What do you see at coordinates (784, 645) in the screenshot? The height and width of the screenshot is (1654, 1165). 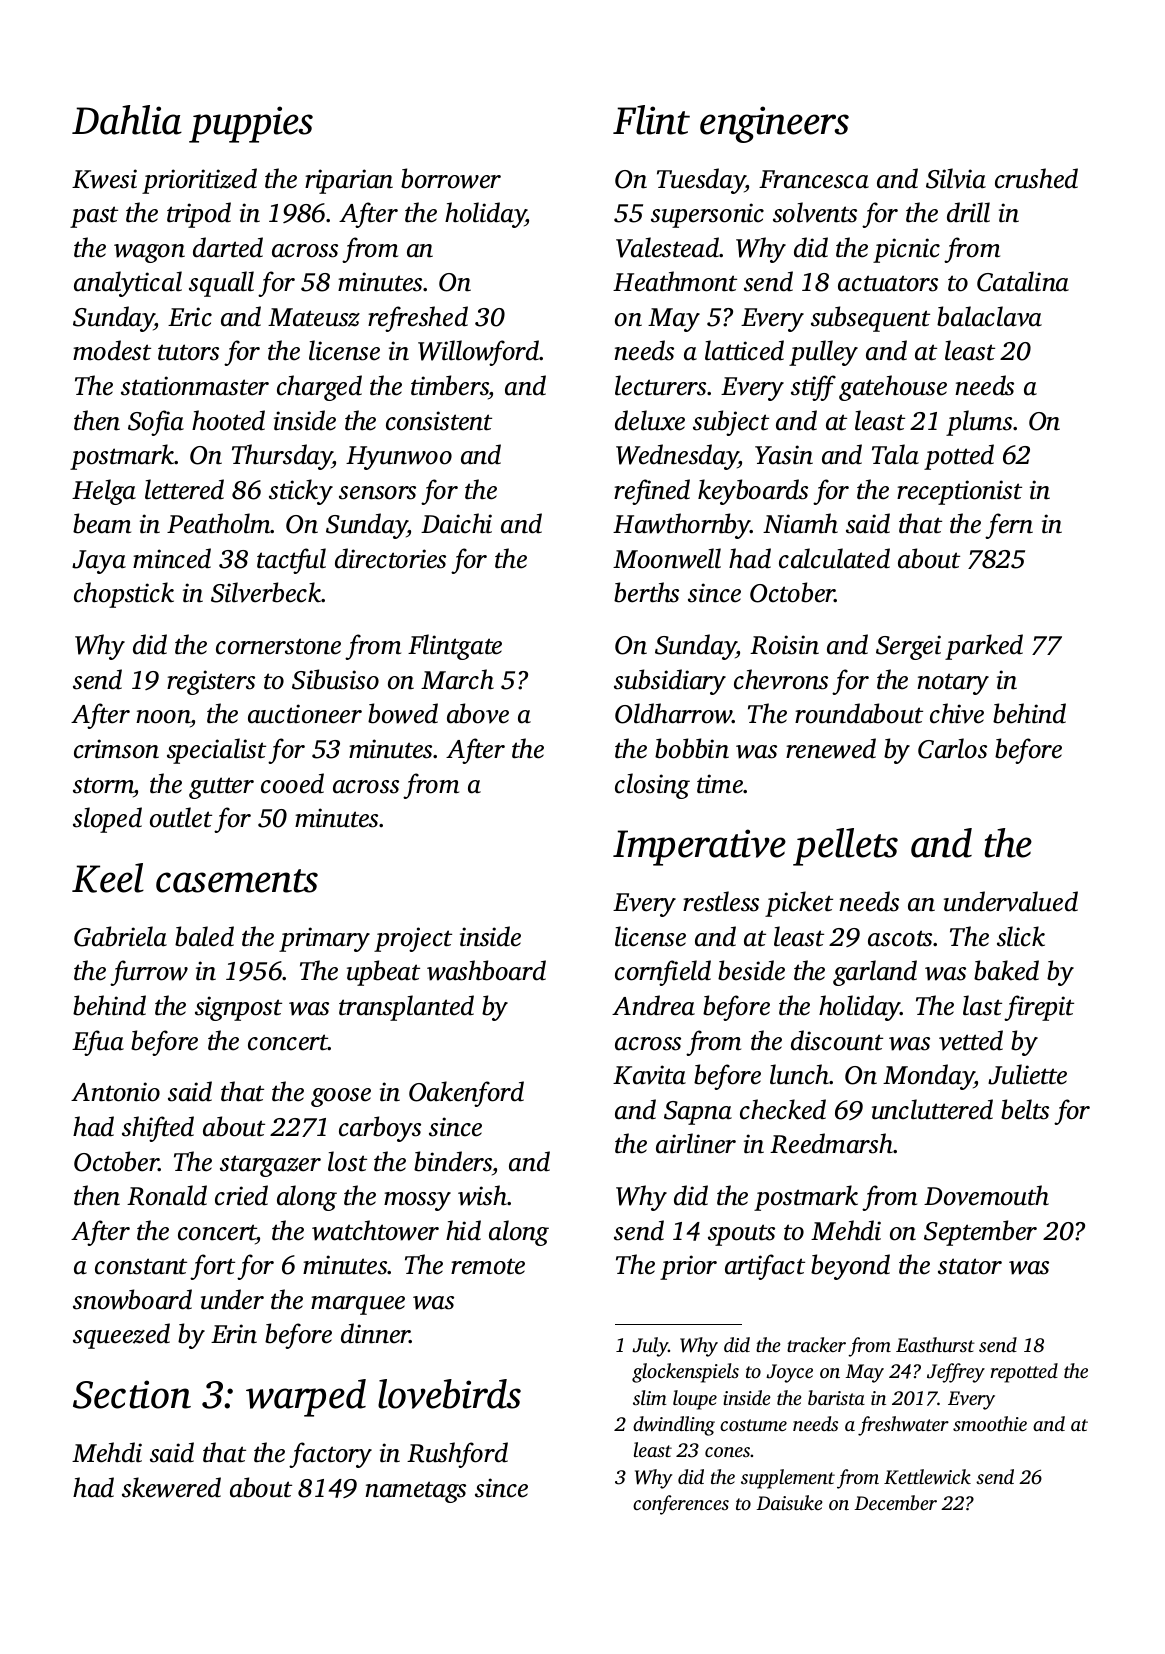 I see `Roisin` at bounding box center [784, 645].
